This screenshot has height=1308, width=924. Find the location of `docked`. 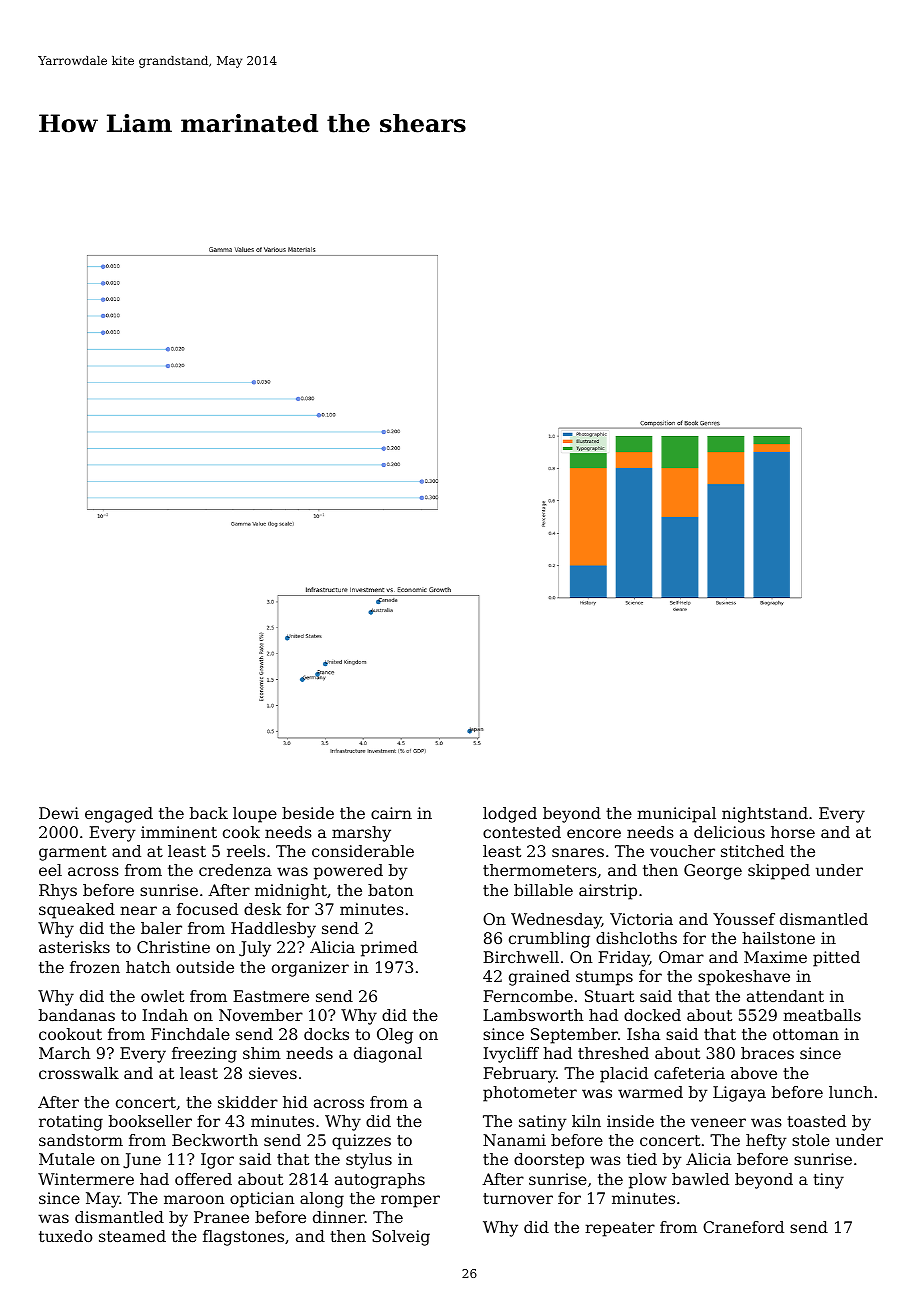

docked is located at coordinates (652, 1015).
